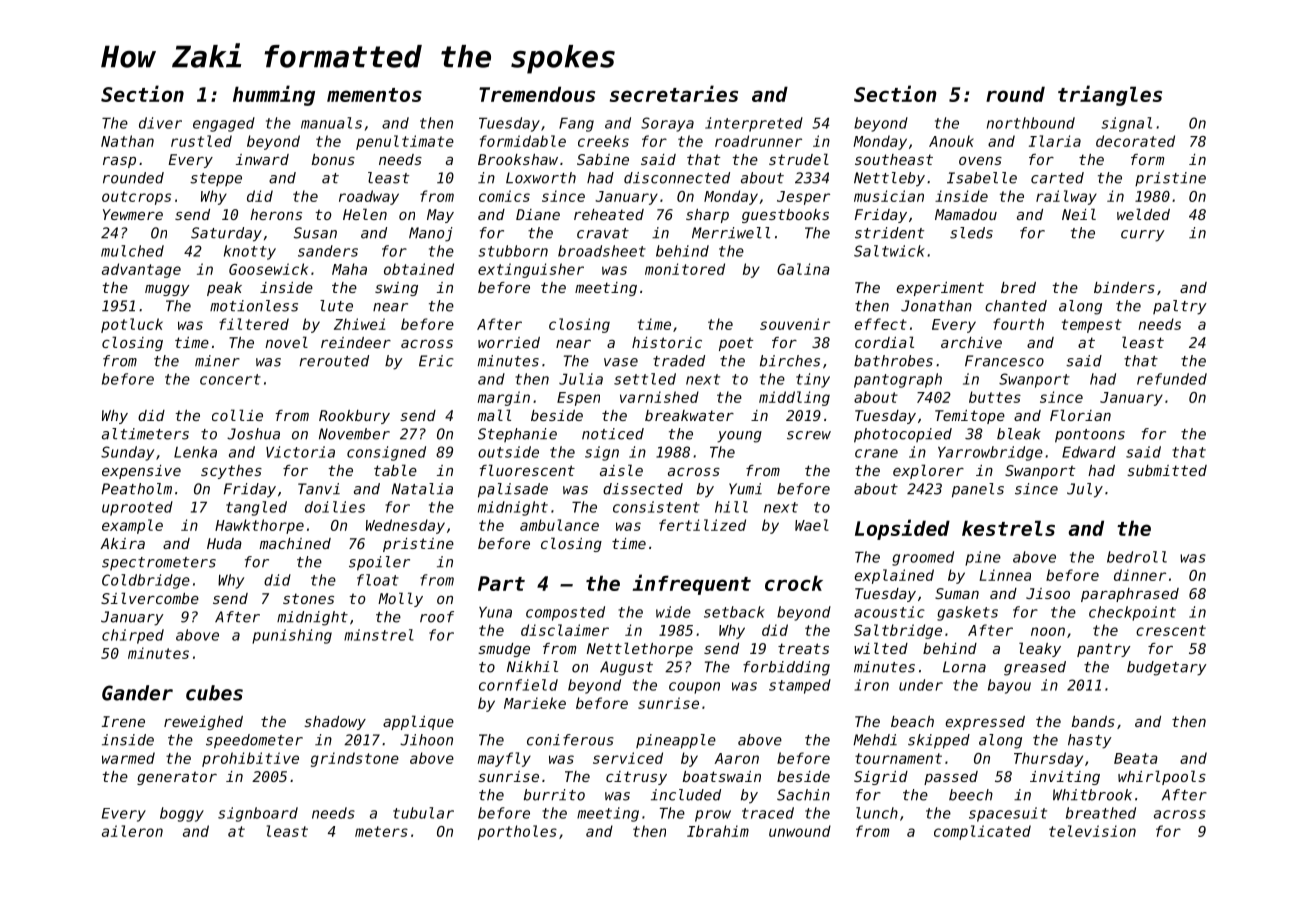 The height and width of the document is (924, 1308). What do you see at coordinates (274, 95) in the document?
I see `humming` at bounding box center [274, 95].
